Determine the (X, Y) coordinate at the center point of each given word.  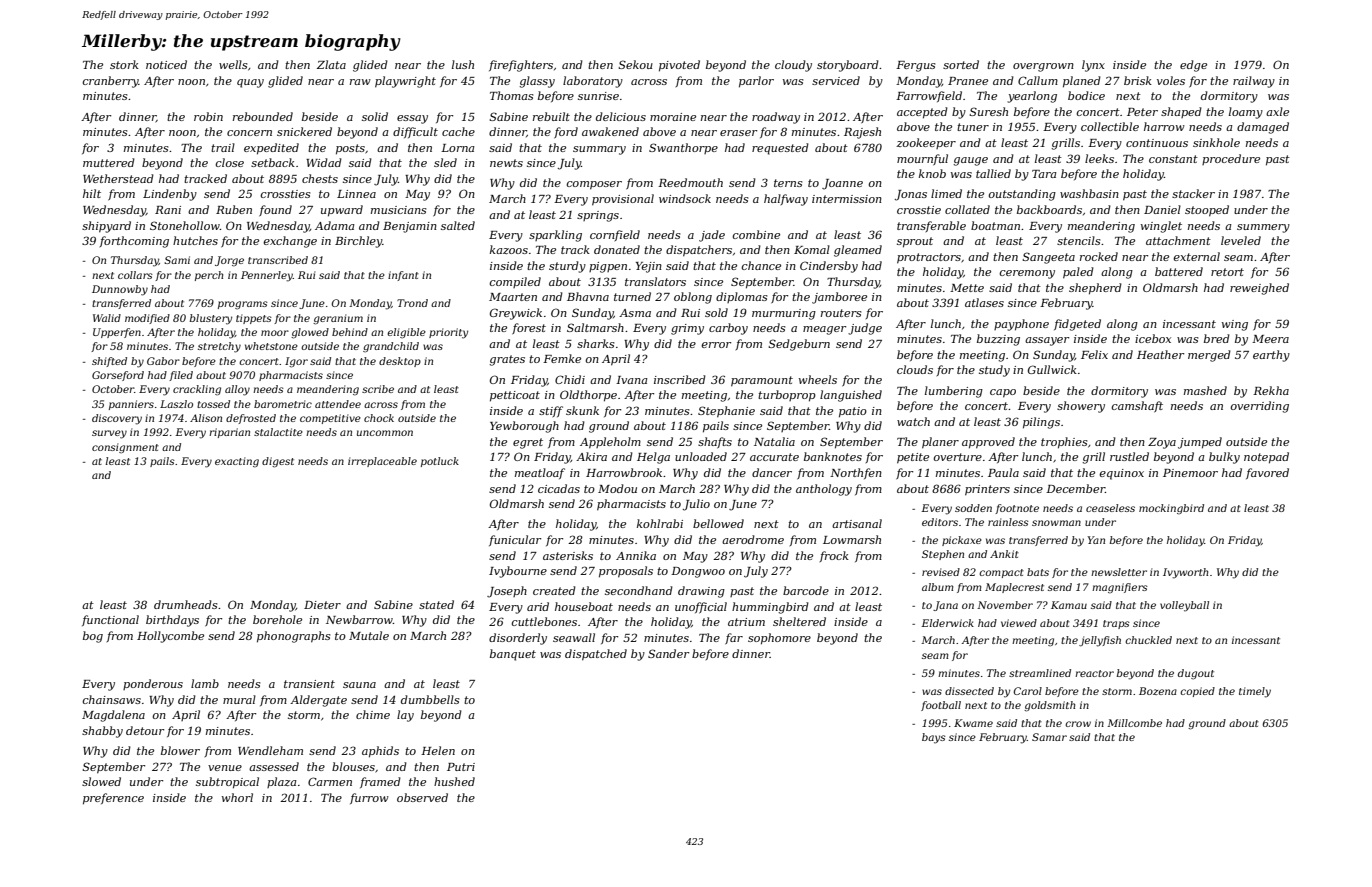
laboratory (593, 82)
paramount (762, 381)
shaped (1181, 112)
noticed (166, 64)
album (937, 587)
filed (181, 376)
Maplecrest (1014, 588)
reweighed (1259, 289)
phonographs (293, 637)
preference (113, 799)
